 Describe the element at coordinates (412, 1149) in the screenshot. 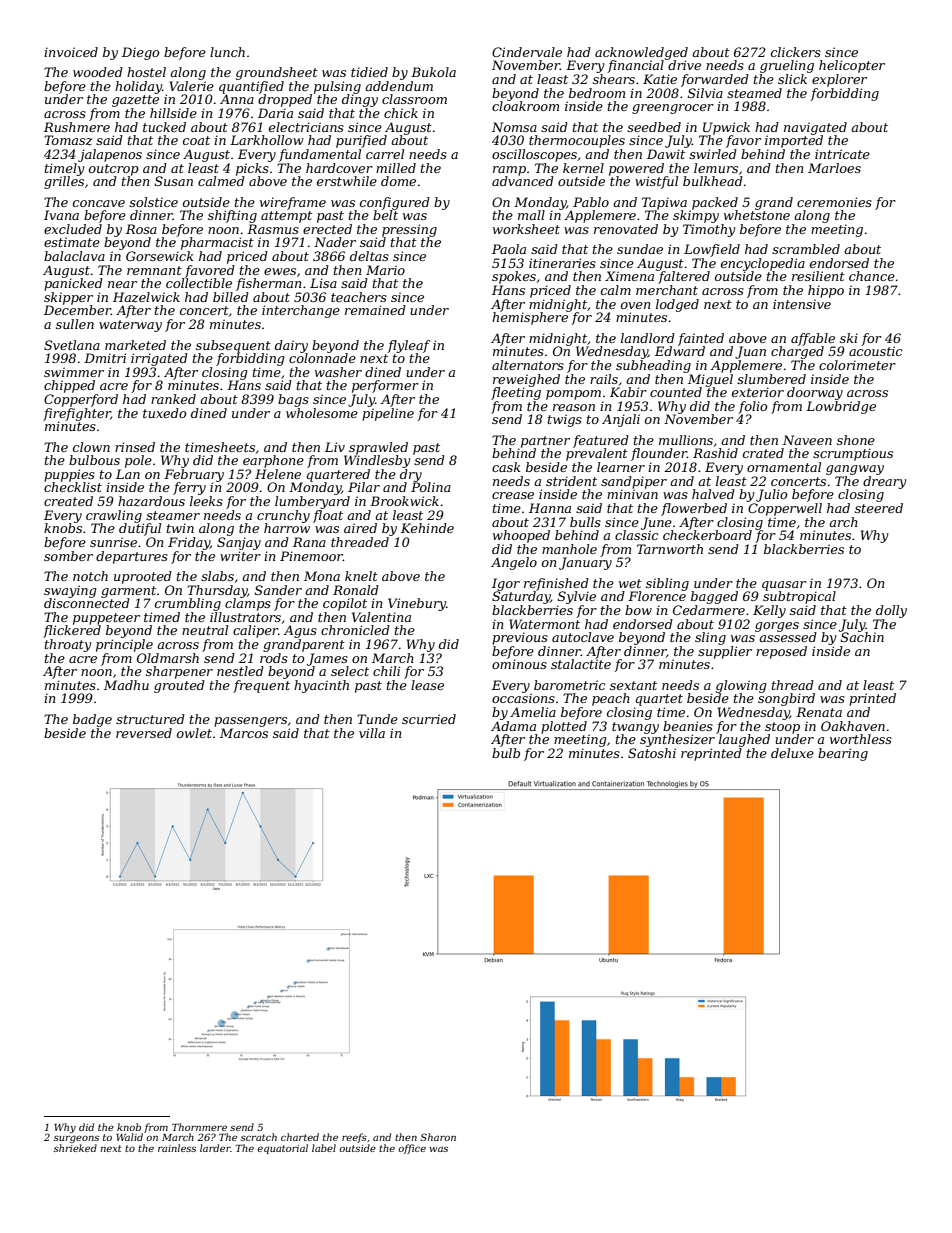

I see `office` at that location.
